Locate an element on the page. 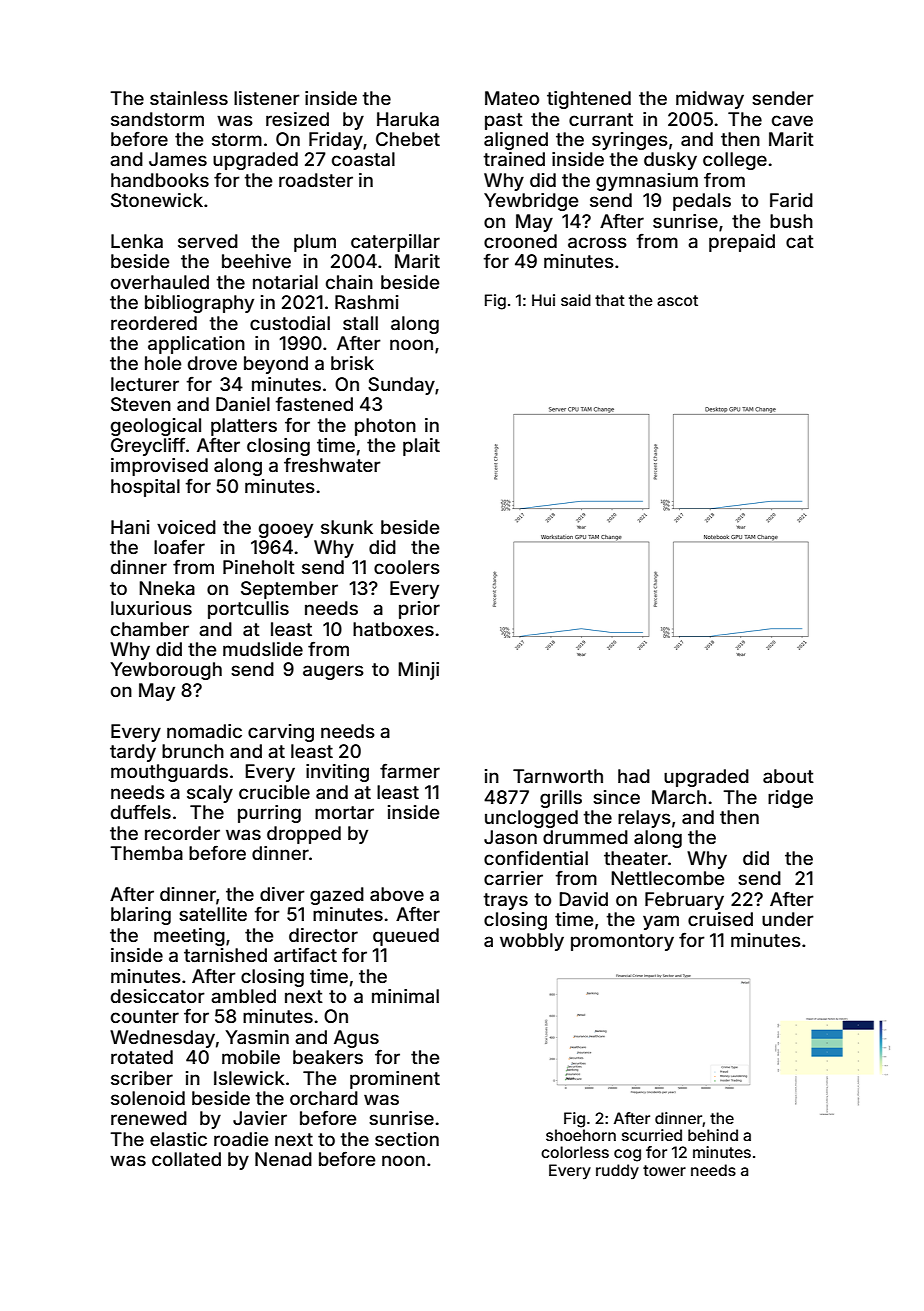 The image size is (924, 1311). collated is located at coordinates (186, 1159).
